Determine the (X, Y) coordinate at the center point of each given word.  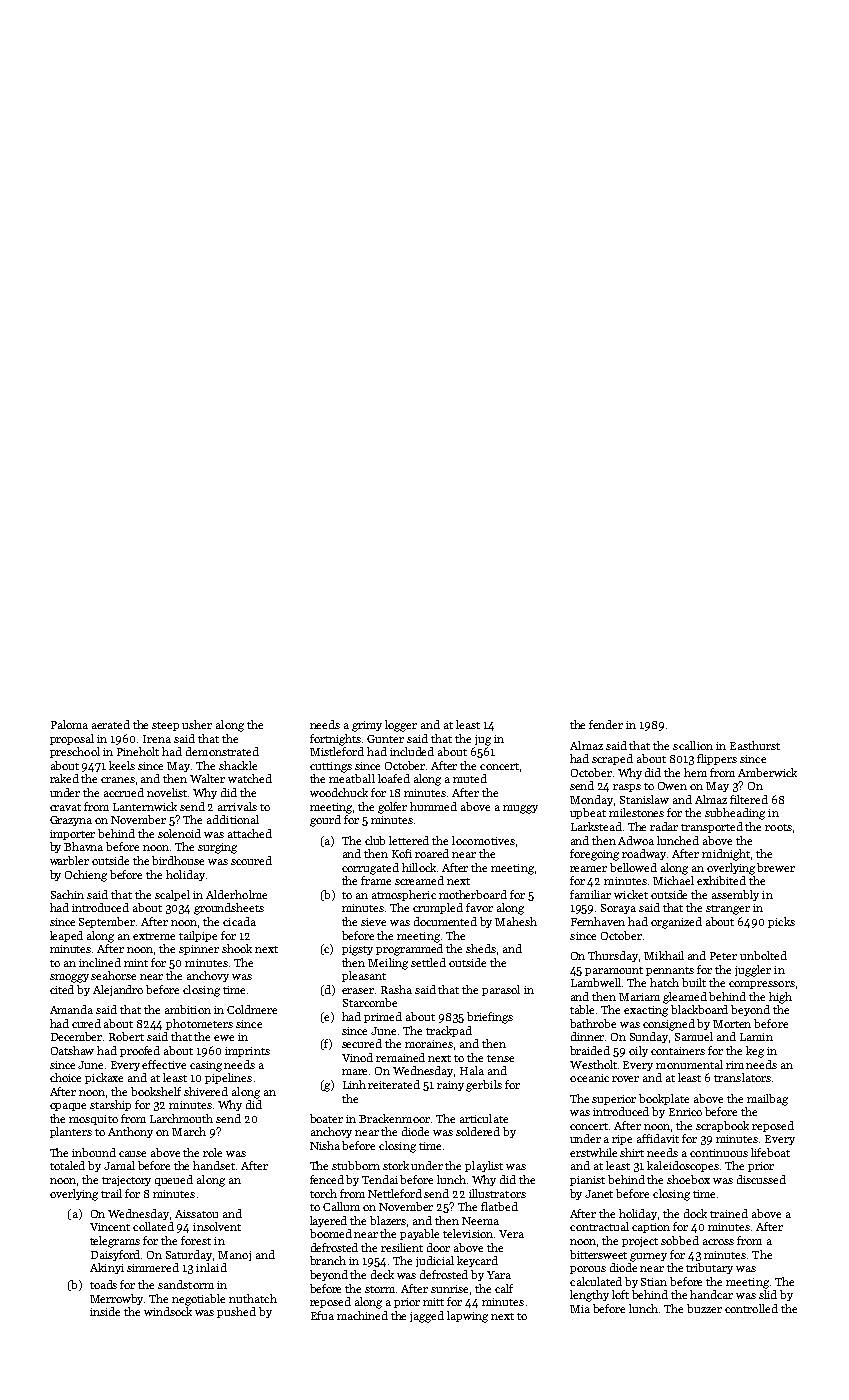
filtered (749, 799)
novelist (167, 792)
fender (606, 724)
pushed (236, 1312)
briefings (490, 1018)
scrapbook (722, 1126)
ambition (188, 1009)
